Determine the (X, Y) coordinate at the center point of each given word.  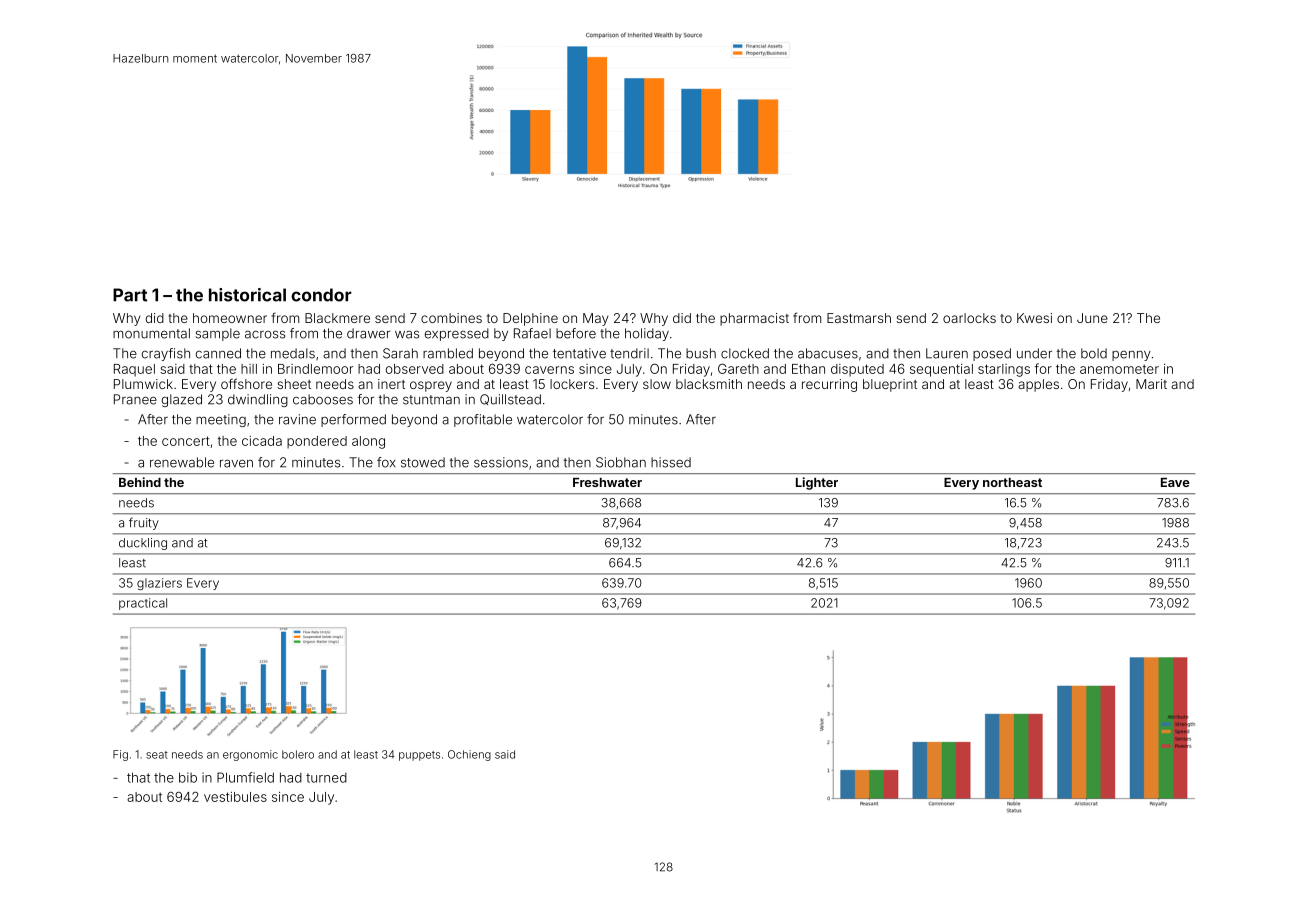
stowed (423, 462)
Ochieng (469, 755)
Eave (1175, 482)
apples (1038, 385)
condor (321, 295)
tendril (629, 353)
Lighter (817, 483)
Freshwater (607, 482)
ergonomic (250, 755)
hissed (671, 462)
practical (143, 604)
